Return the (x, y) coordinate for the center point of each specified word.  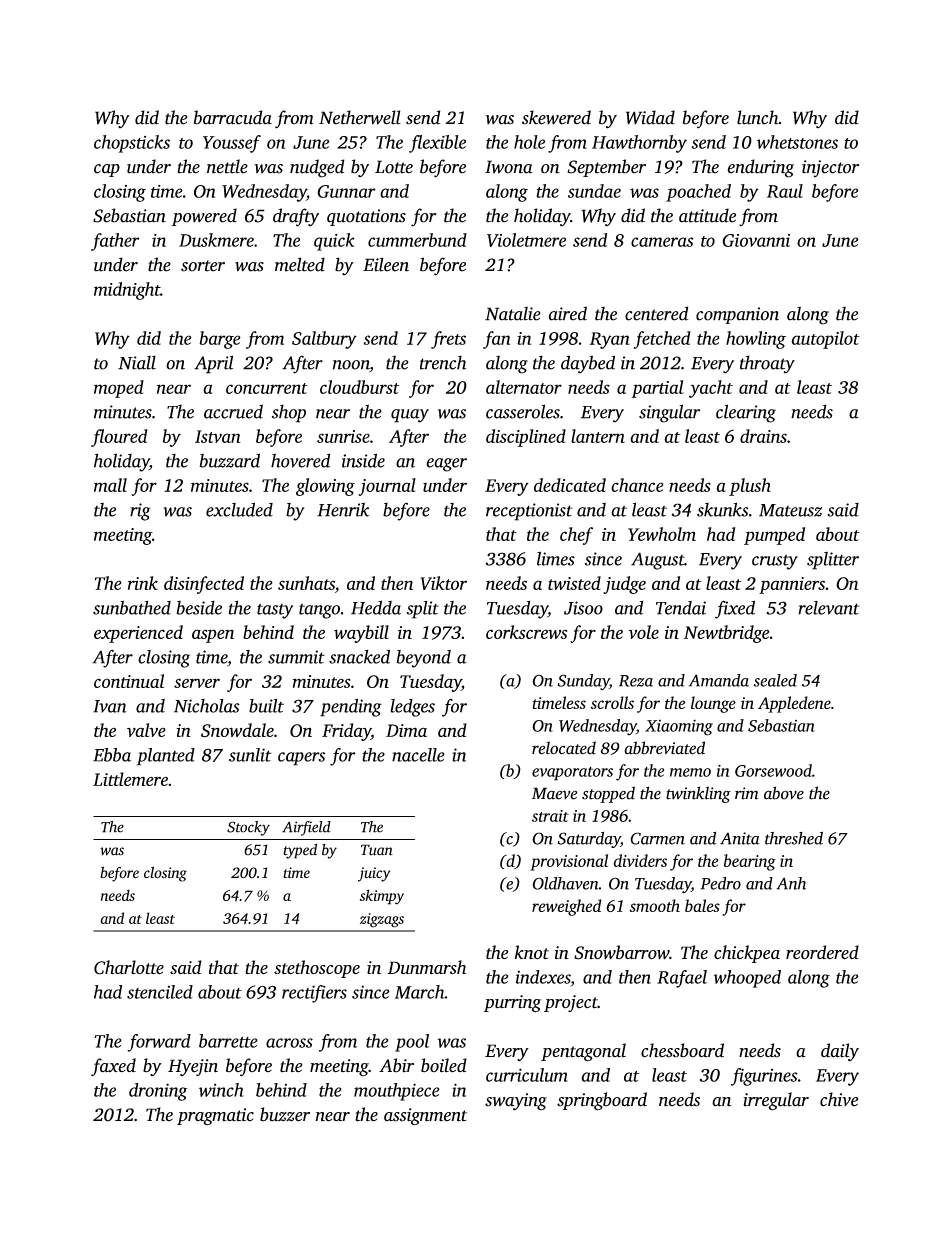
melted (300, 264)
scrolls (612, 702)
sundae (594, 191)
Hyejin (193, 1067)
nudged (317, 168)
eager (446, 465)
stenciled (160, 992)
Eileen (386, 264)
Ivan (110, 706)
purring (512, 1004)
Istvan (218, 436)
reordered (822, 952)
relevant (829, 608)
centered (656, 313)
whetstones (797, 142)
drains (763, 436)
